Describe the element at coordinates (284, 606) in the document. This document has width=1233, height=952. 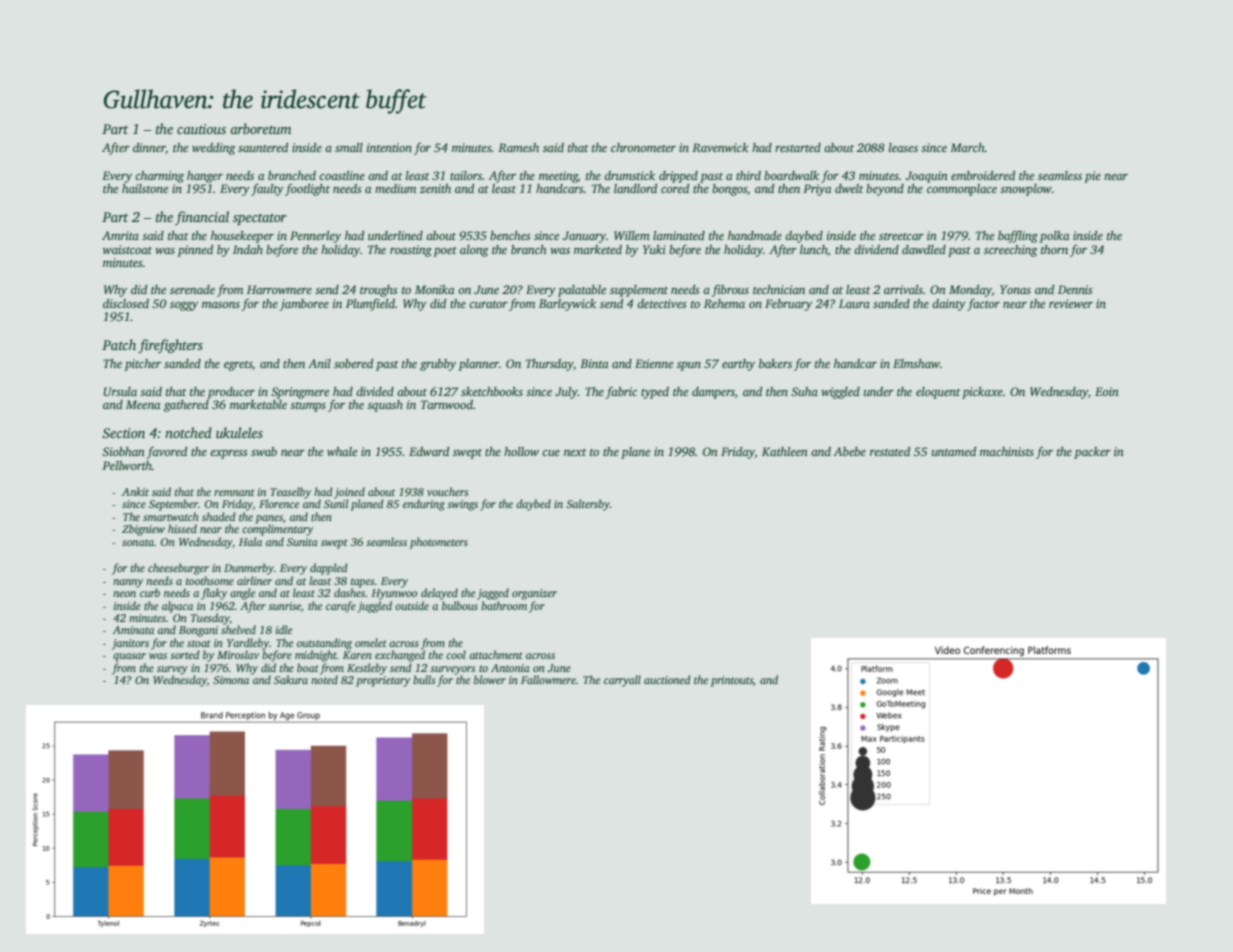
I see `sunrise` at that location.
